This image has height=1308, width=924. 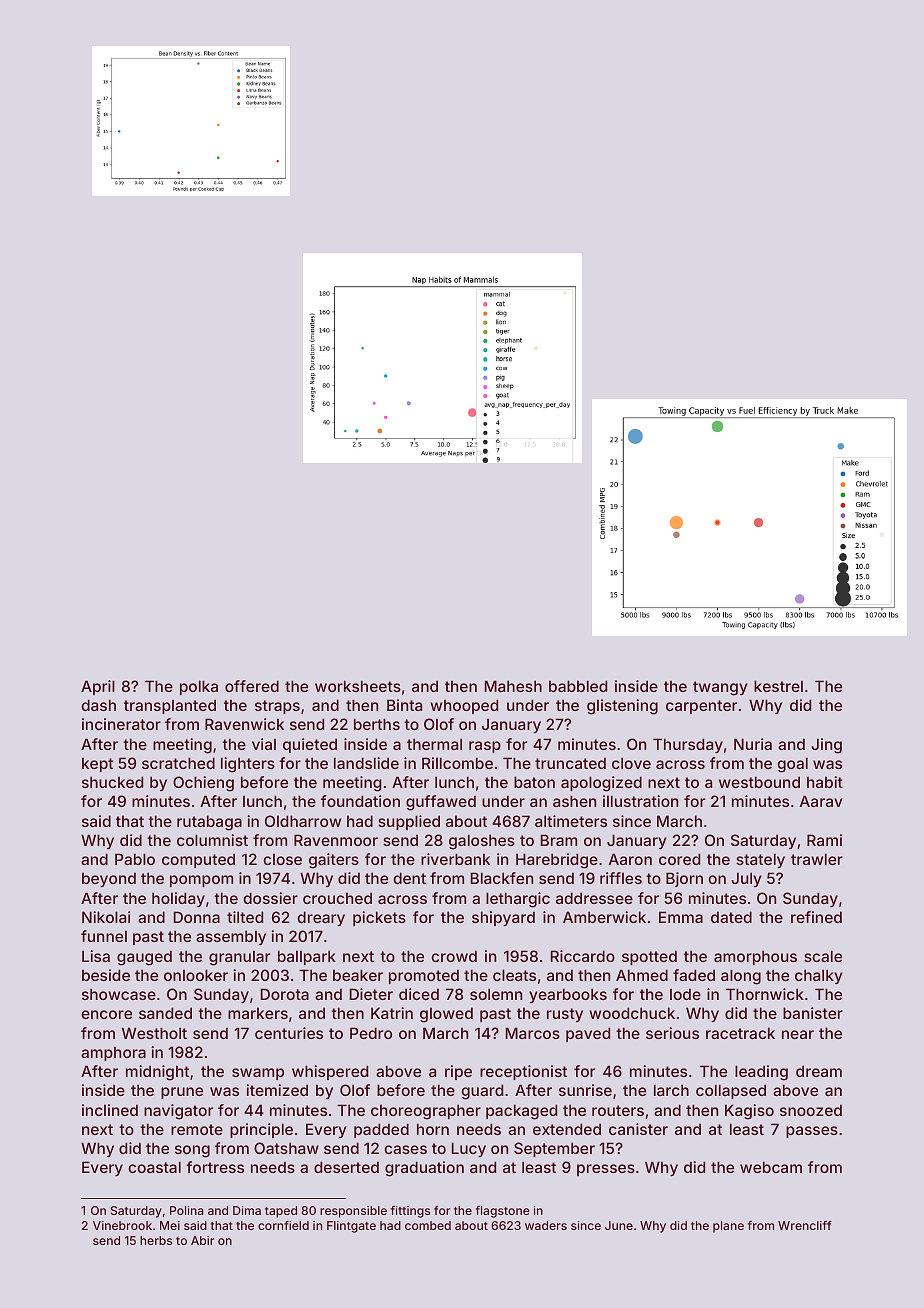 I want to click on kestrel, so click(x=778, y=686).
